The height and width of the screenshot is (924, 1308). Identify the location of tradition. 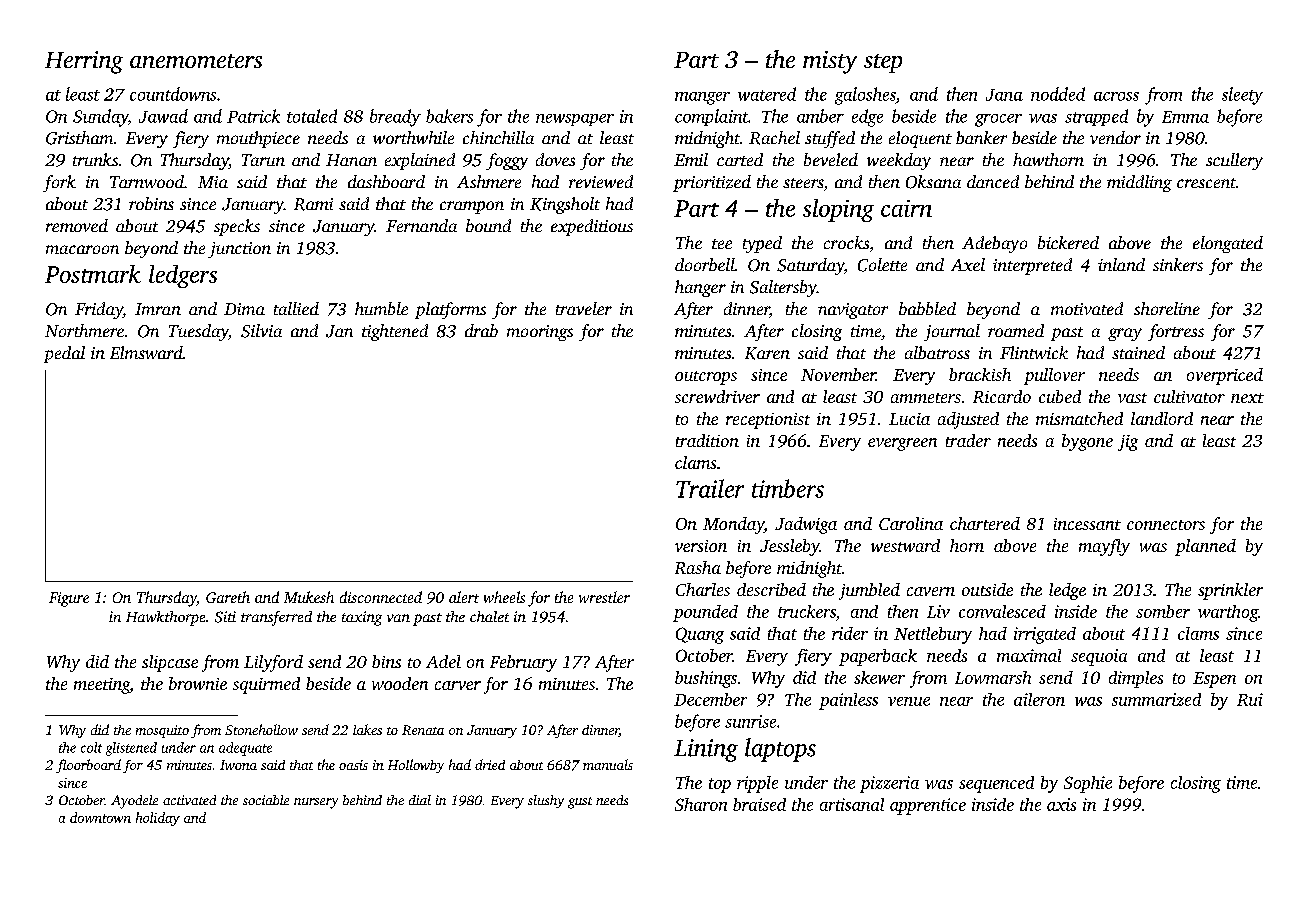
(707, 440).
